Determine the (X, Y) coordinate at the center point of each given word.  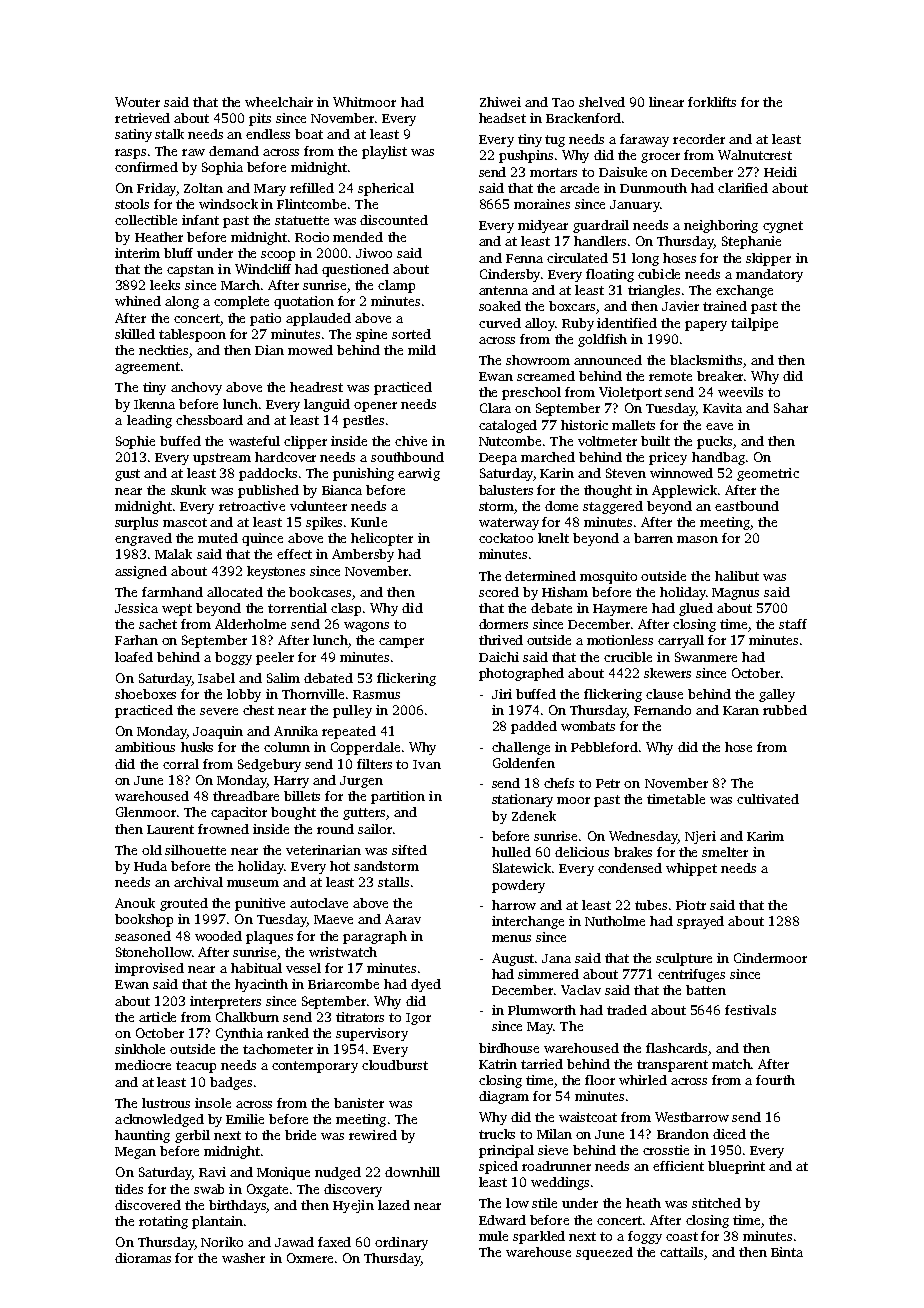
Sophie (135, 442)
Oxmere (310, 1258)
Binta (787, 1252)
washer (243, 1258)
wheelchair (279, 102)
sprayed (700, 922)
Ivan (427, 764)
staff (793, 624)
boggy (233, 658)
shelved (602, 102)
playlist (384, 152)
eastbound (747, 506)
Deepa (498, 459)
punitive (260, 904)
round (335, 829)
